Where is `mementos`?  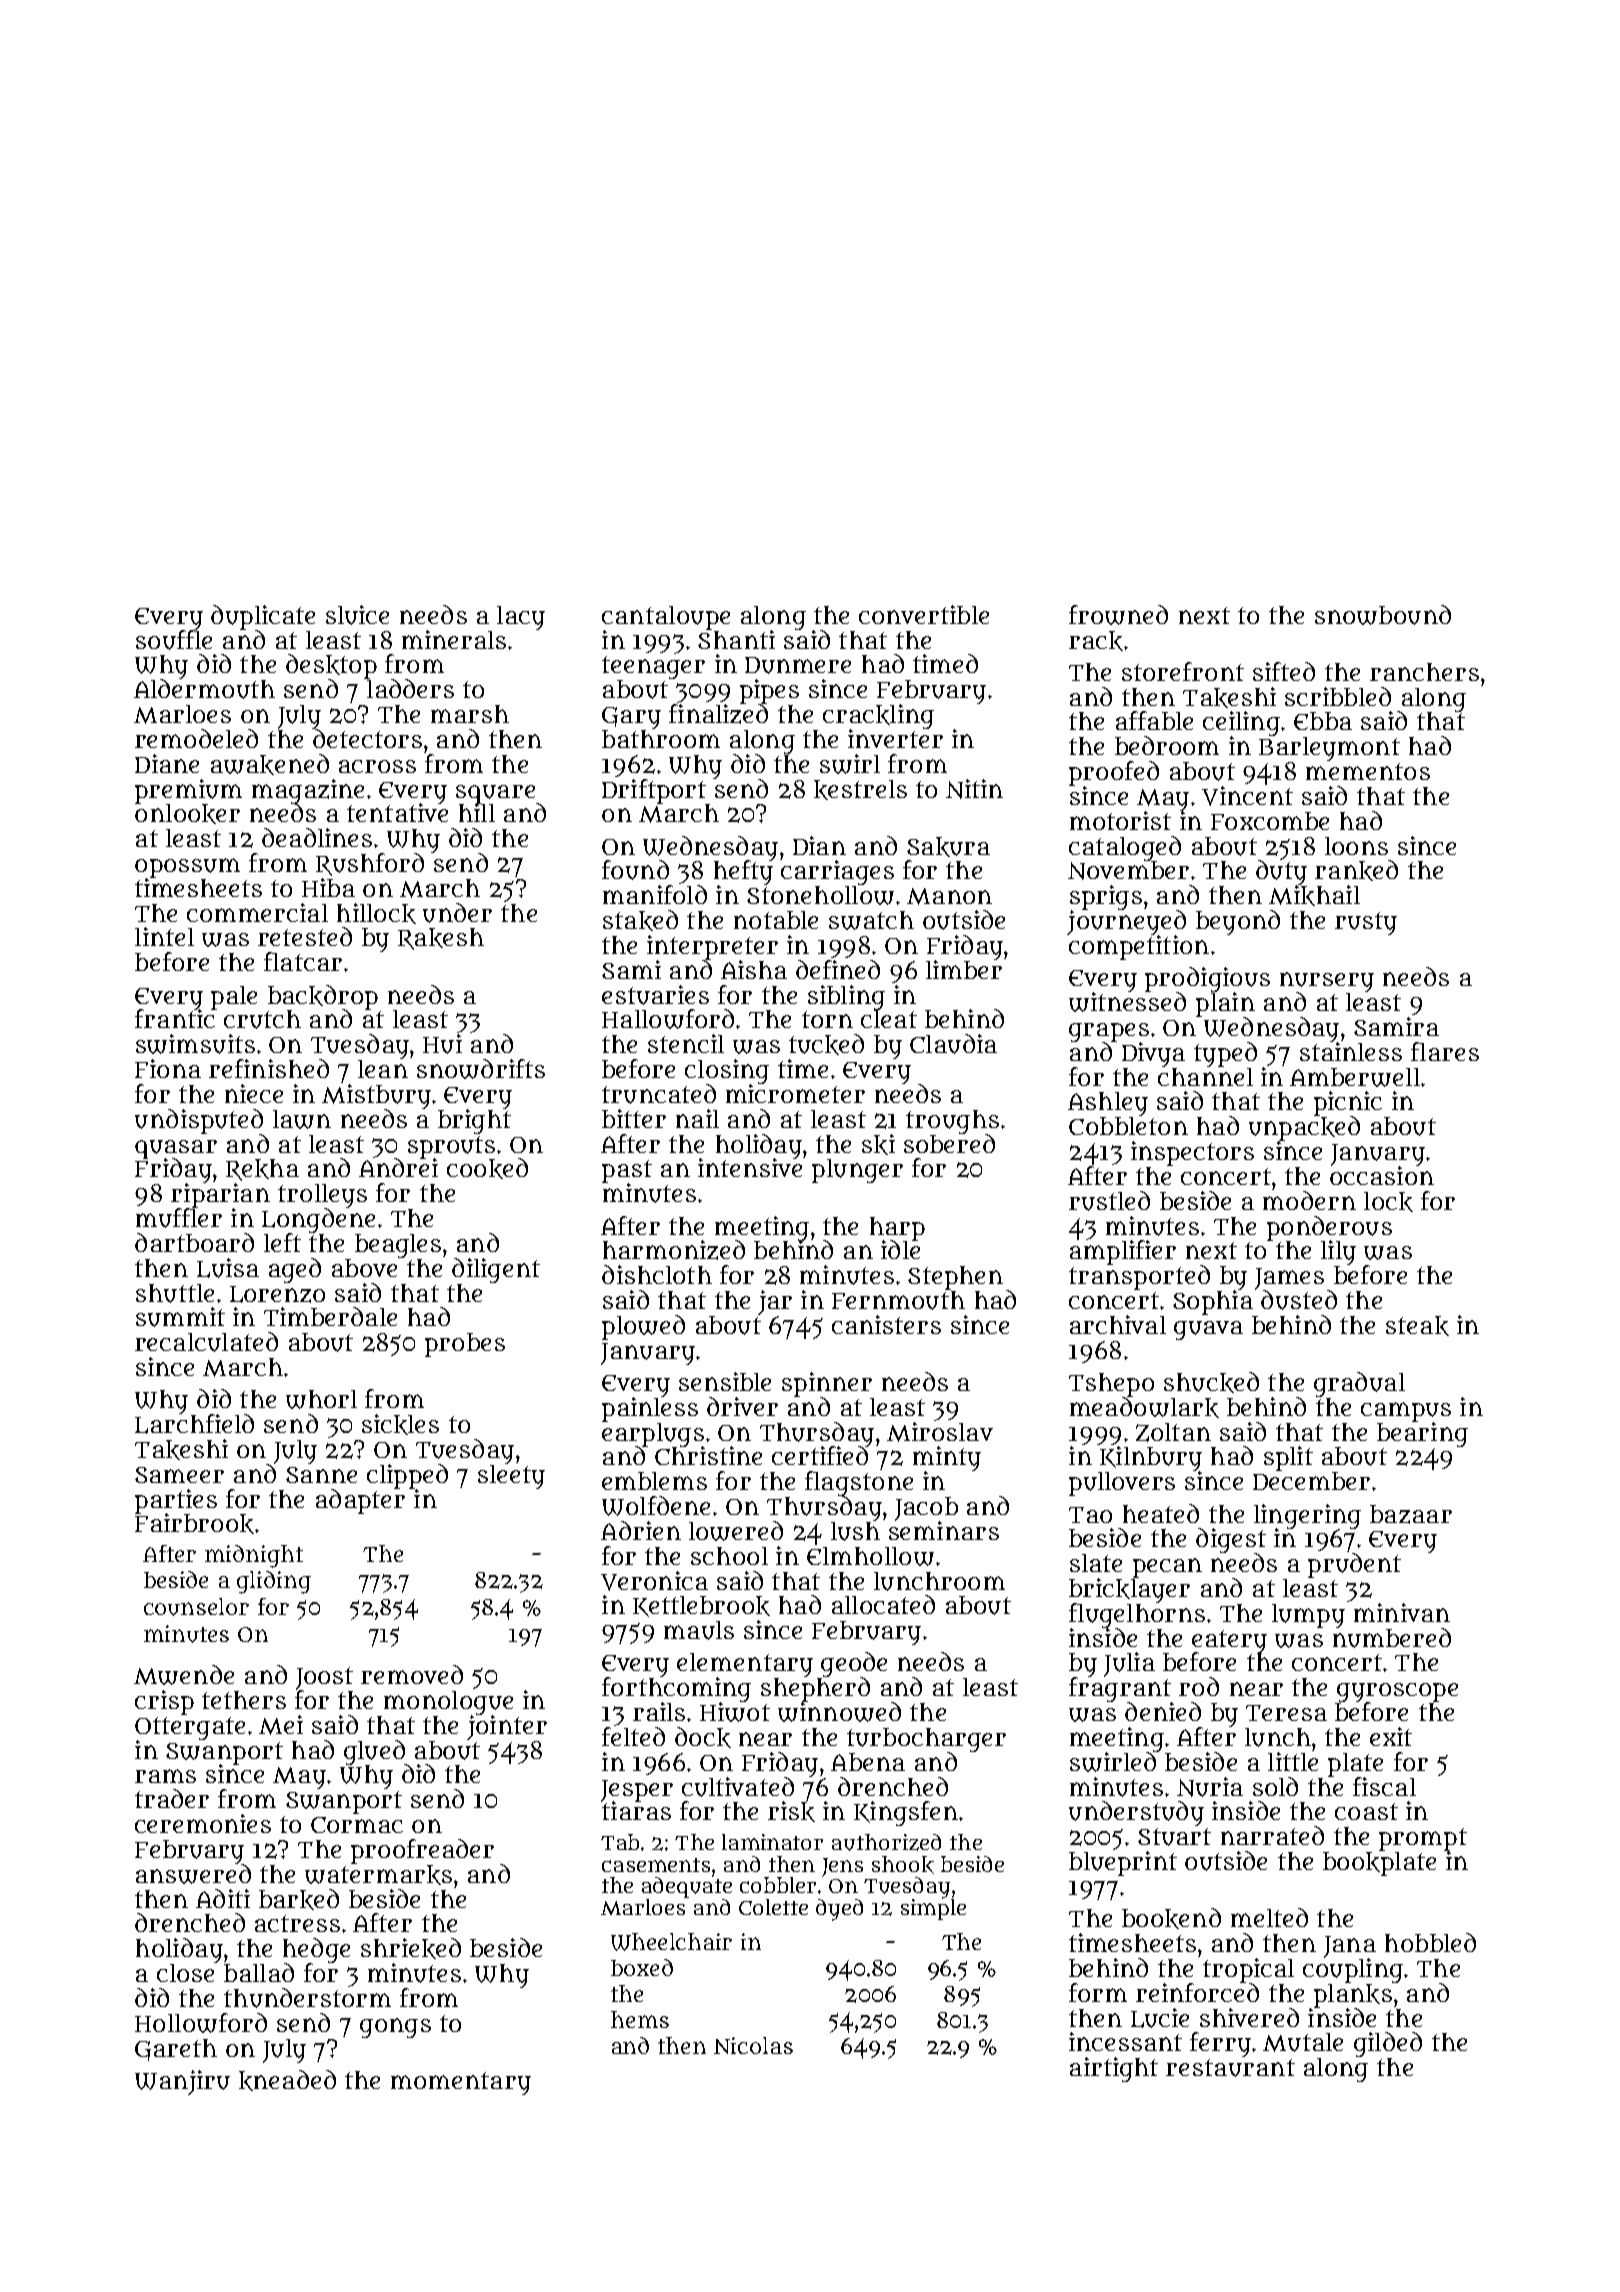 mementos is located at coordinates (1368, 771).
